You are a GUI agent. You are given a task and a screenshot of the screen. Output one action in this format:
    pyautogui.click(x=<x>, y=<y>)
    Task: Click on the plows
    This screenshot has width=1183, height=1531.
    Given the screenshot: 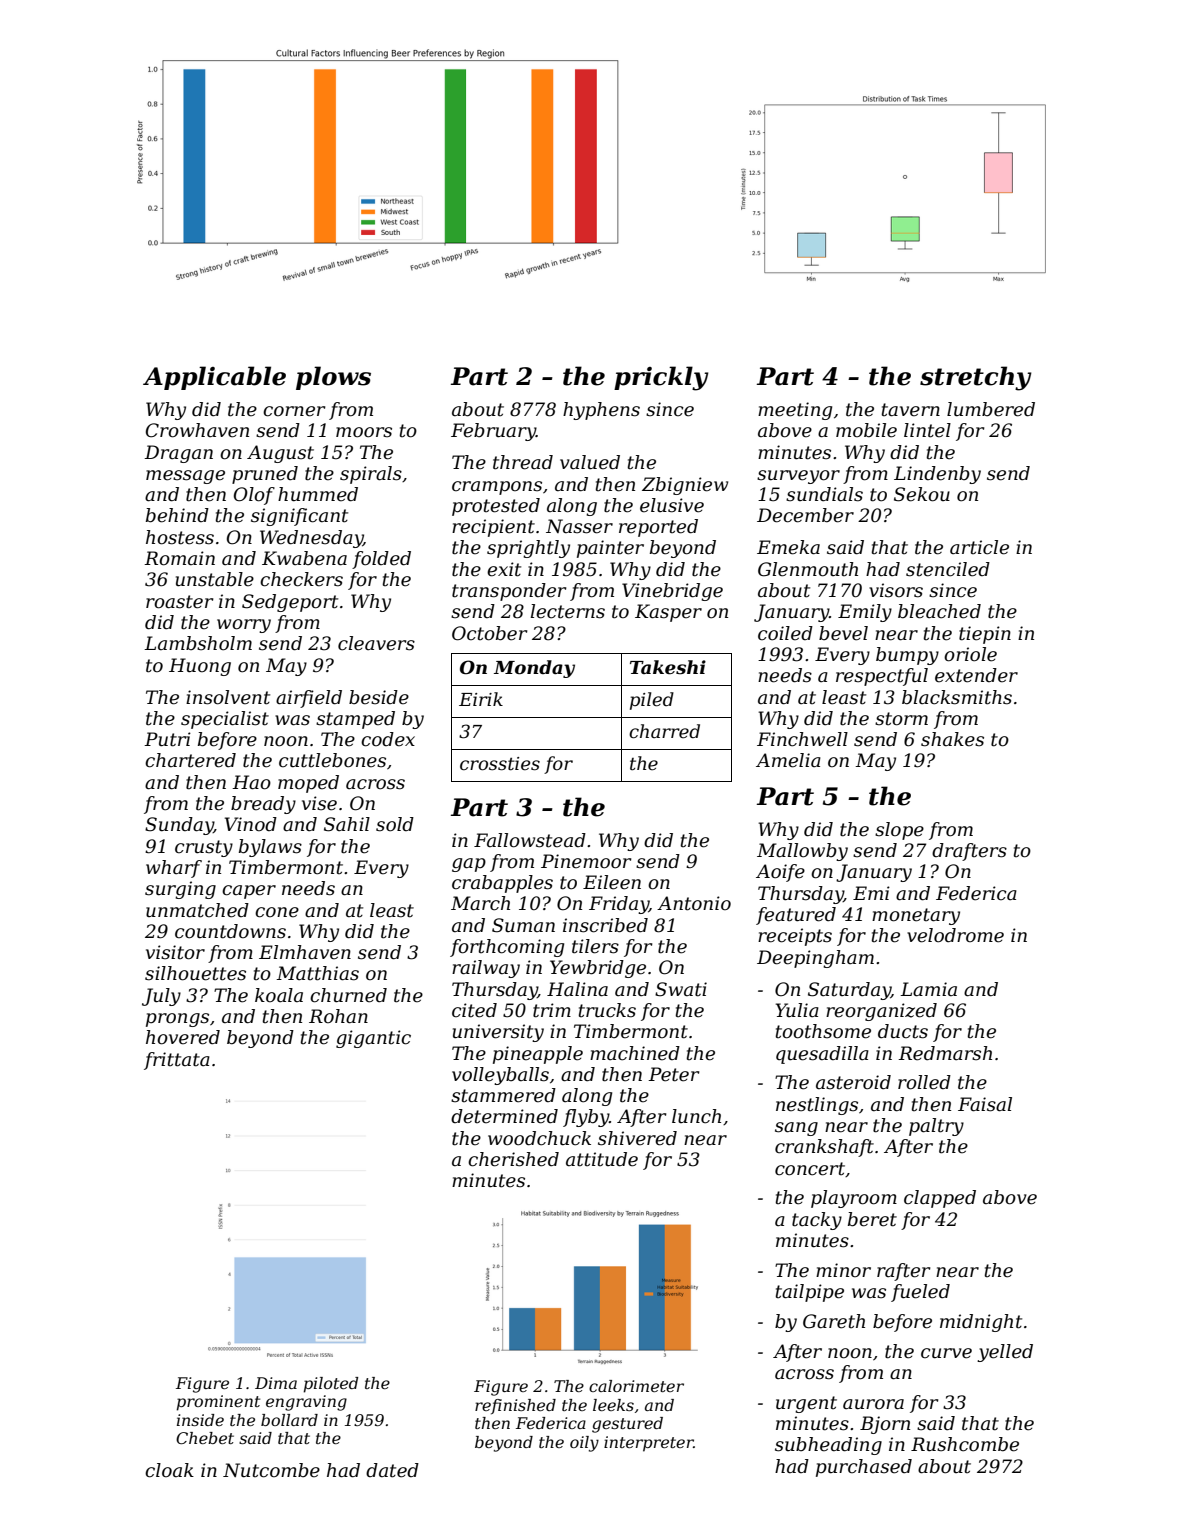 What is the action you would take?
    pyautogui.click(x=333, y=378)
